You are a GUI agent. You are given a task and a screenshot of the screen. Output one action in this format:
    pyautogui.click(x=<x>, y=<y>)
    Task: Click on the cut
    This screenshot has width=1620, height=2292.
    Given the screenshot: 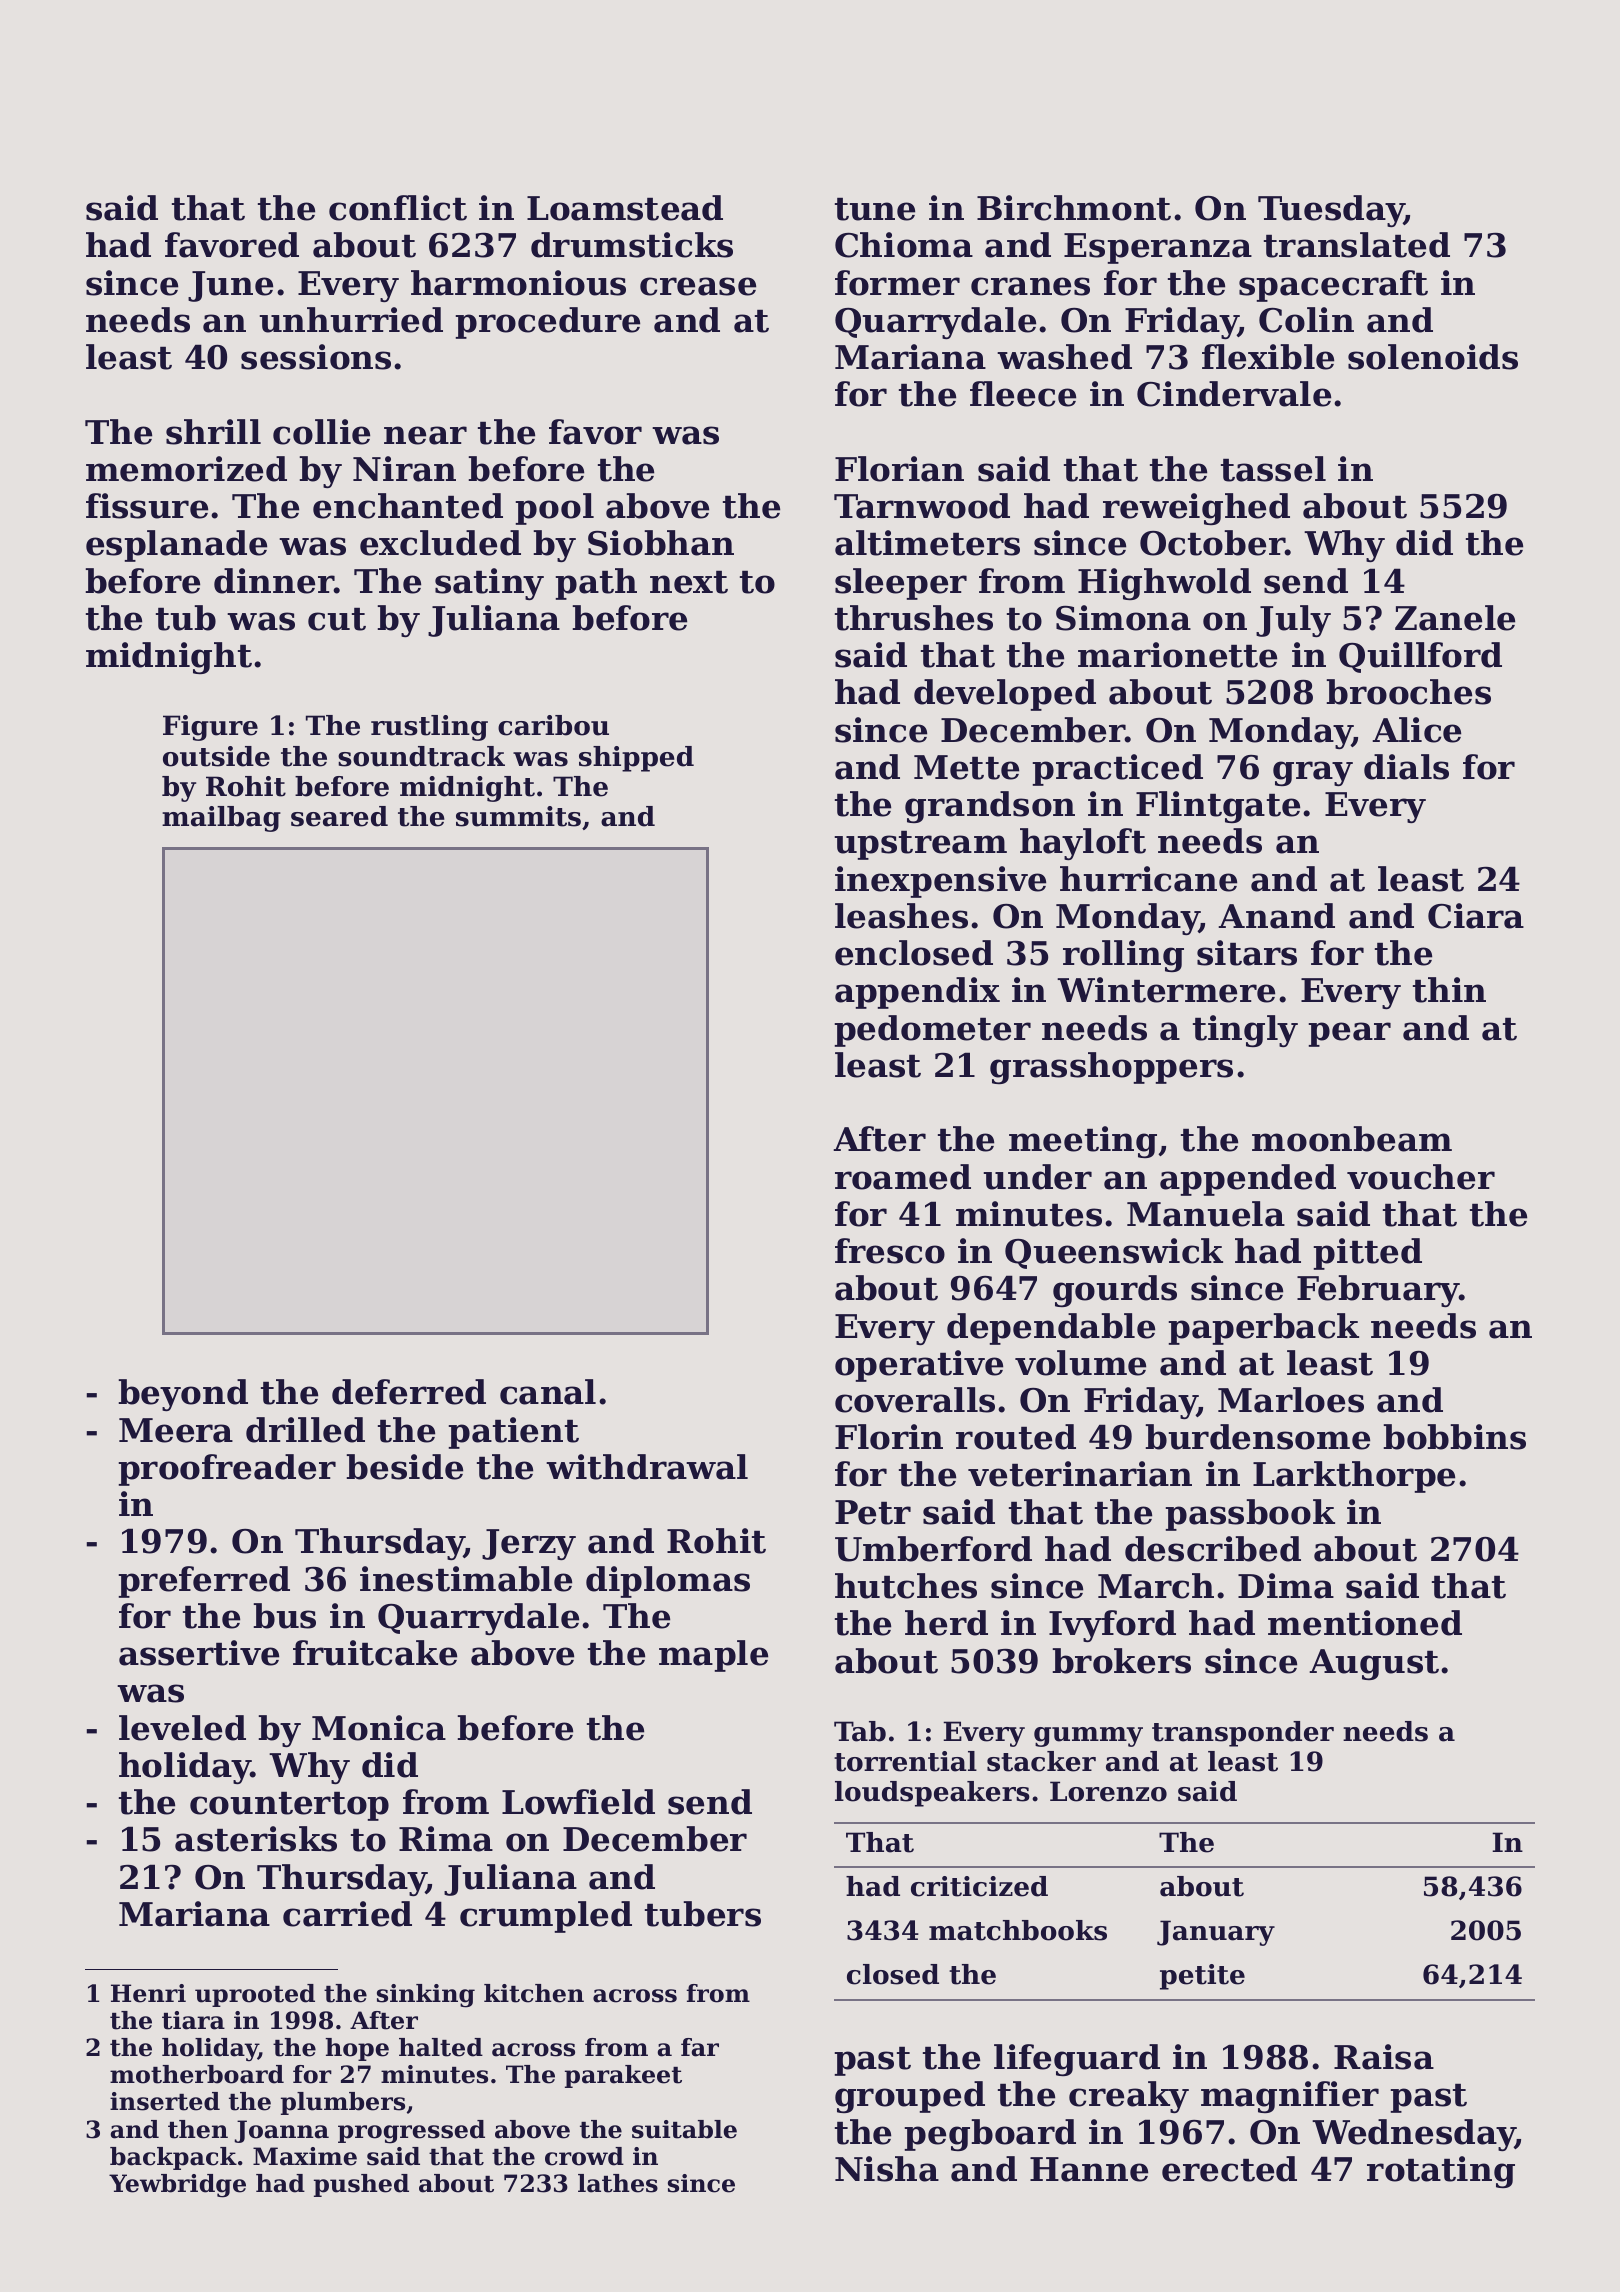 What is the action you would take?
    pyautogui.click(x=337, y=619)
